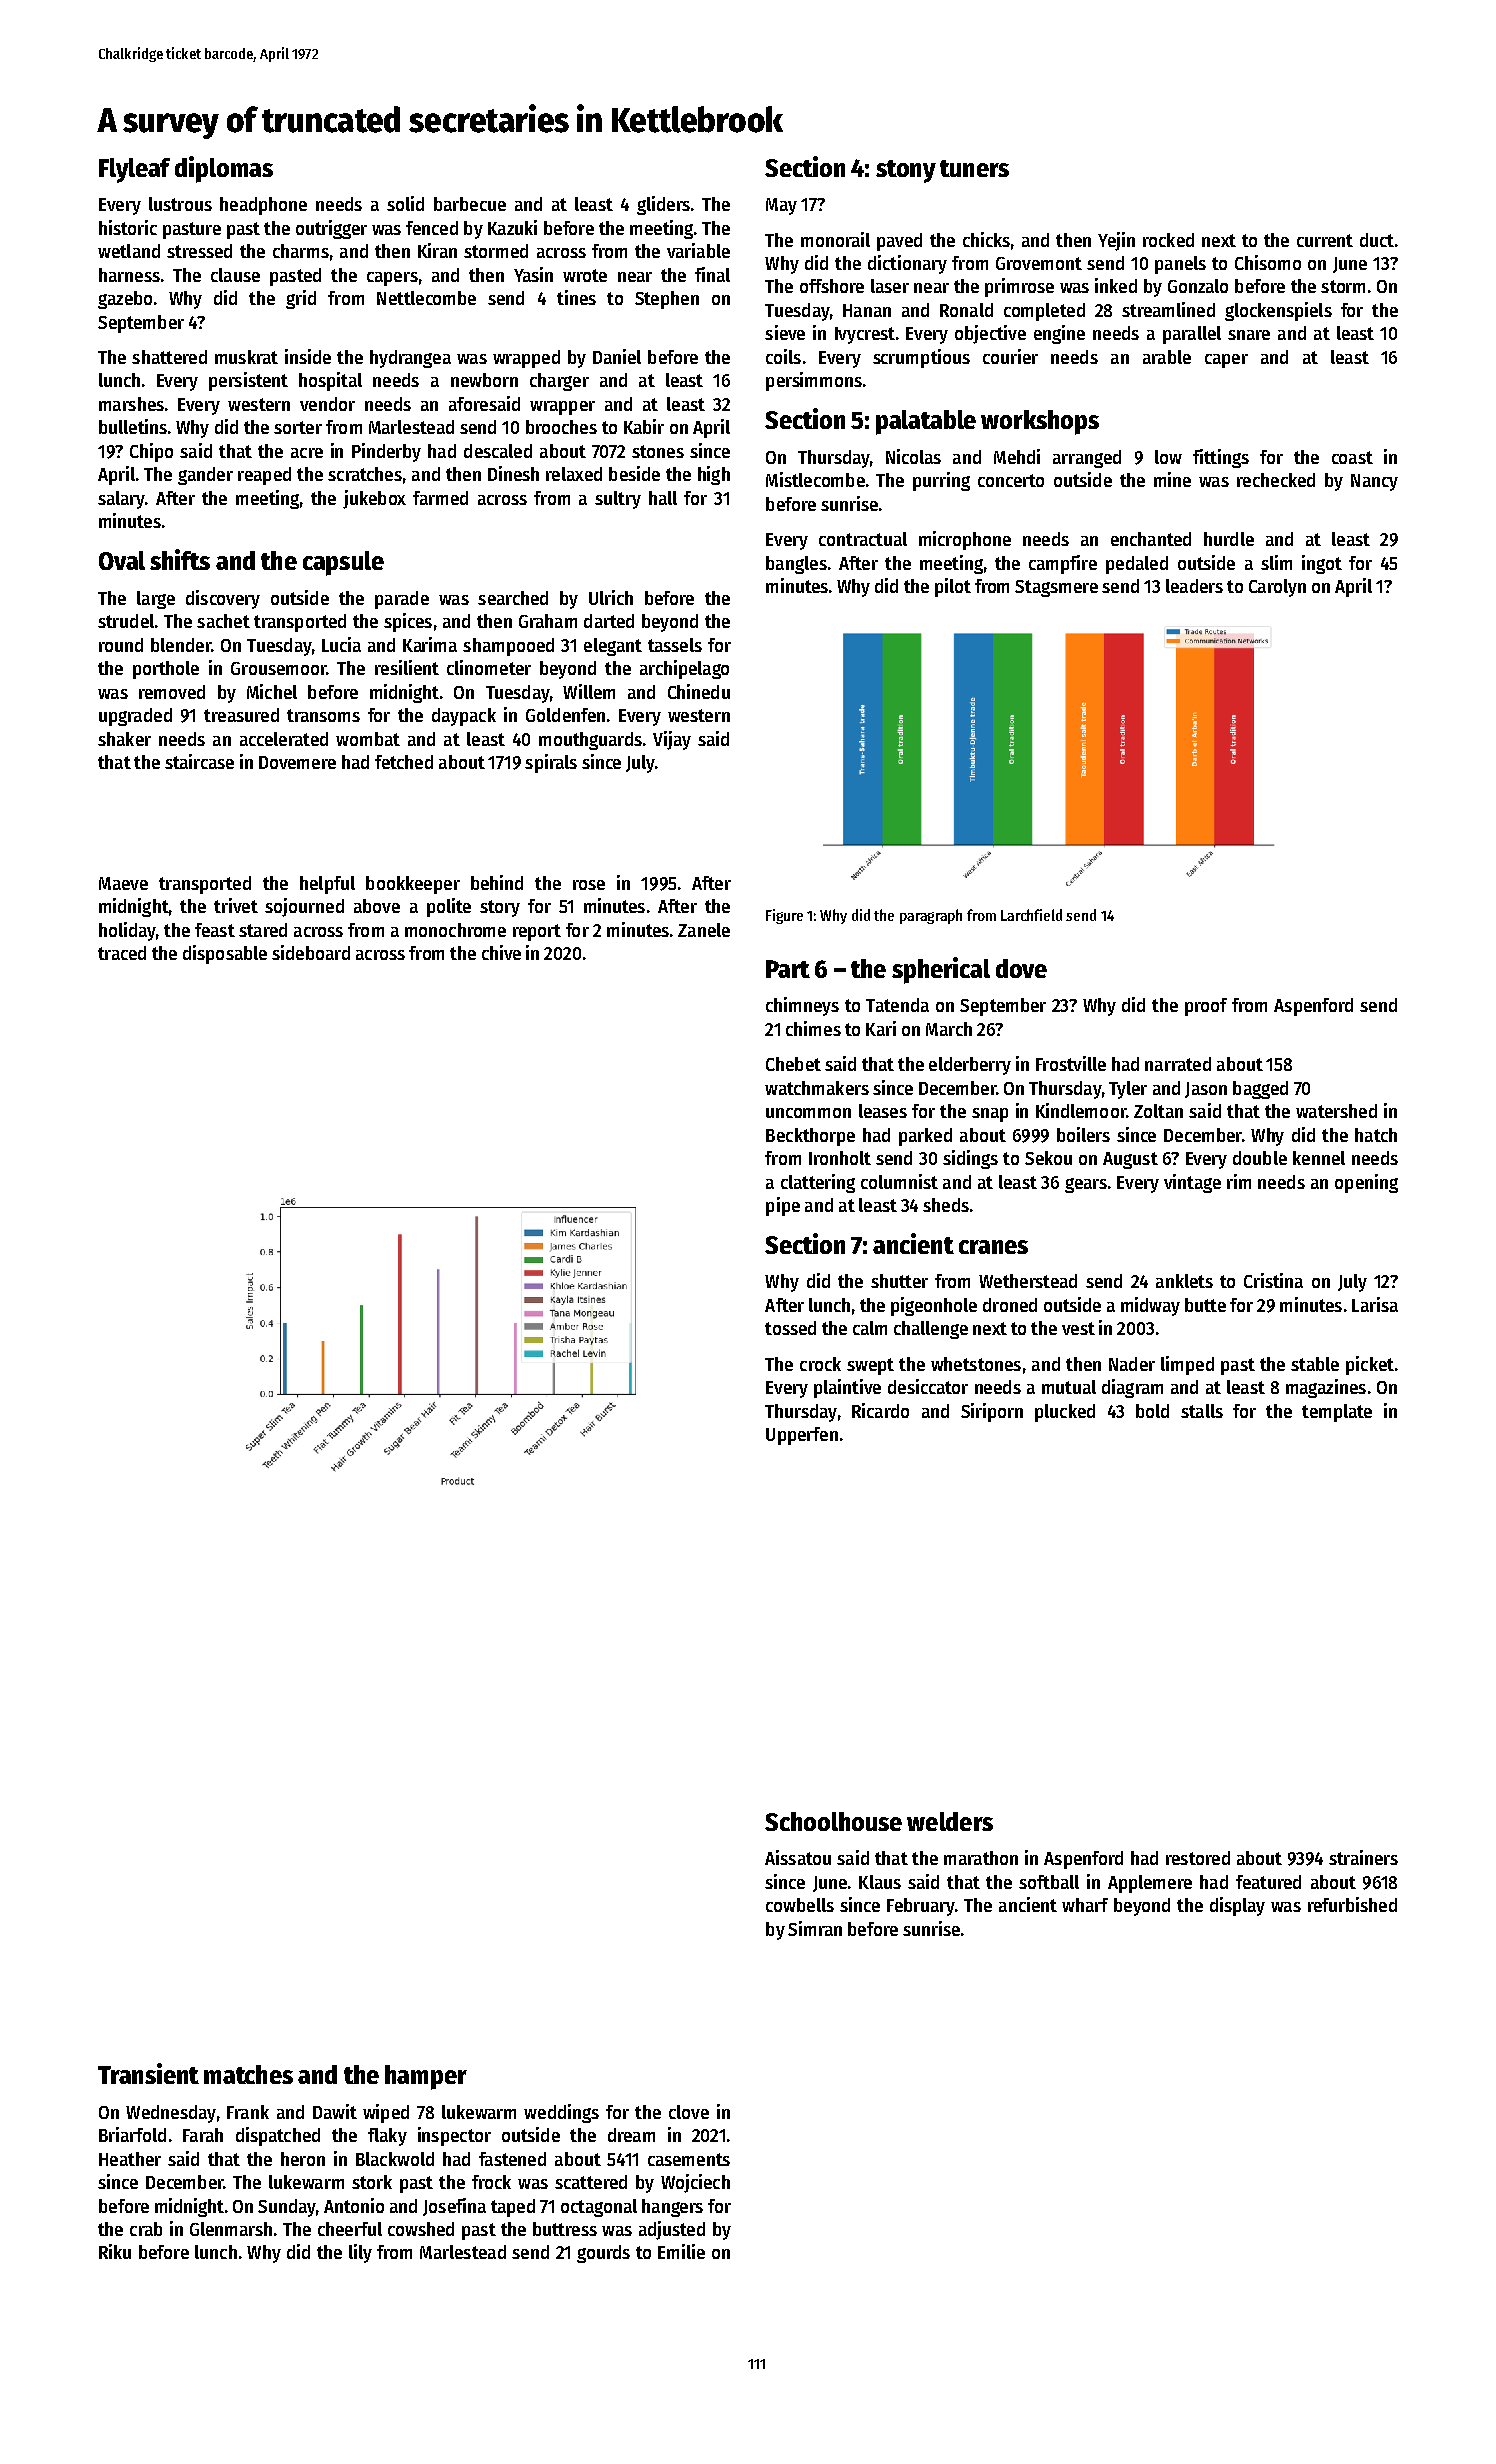 The image size is (1496, 2464). Describe the element at coordinates (1325, 240) in the screenshot. I see `current` at that location.
